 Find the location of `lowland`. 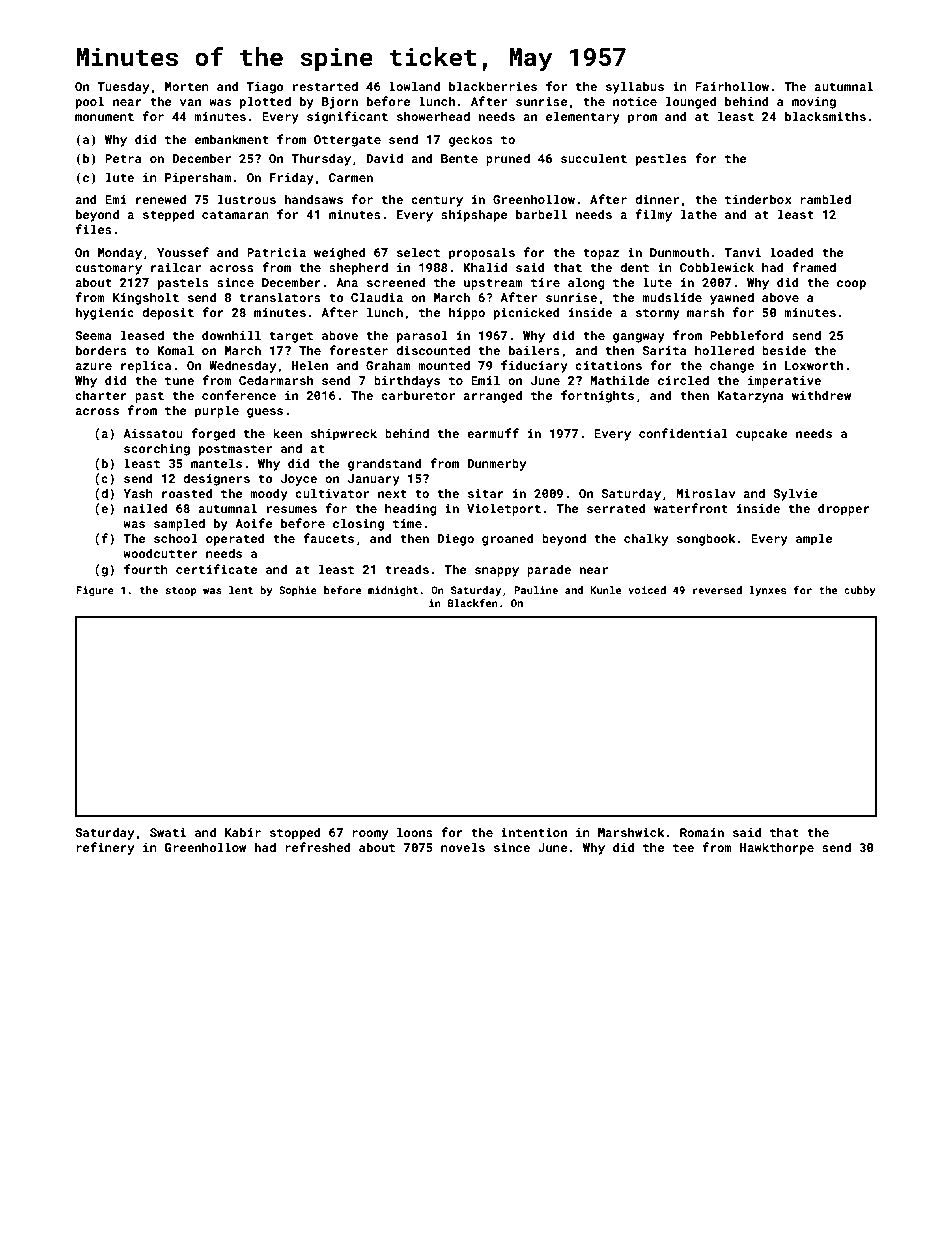

lowland is located at coordinates (414, 86).
